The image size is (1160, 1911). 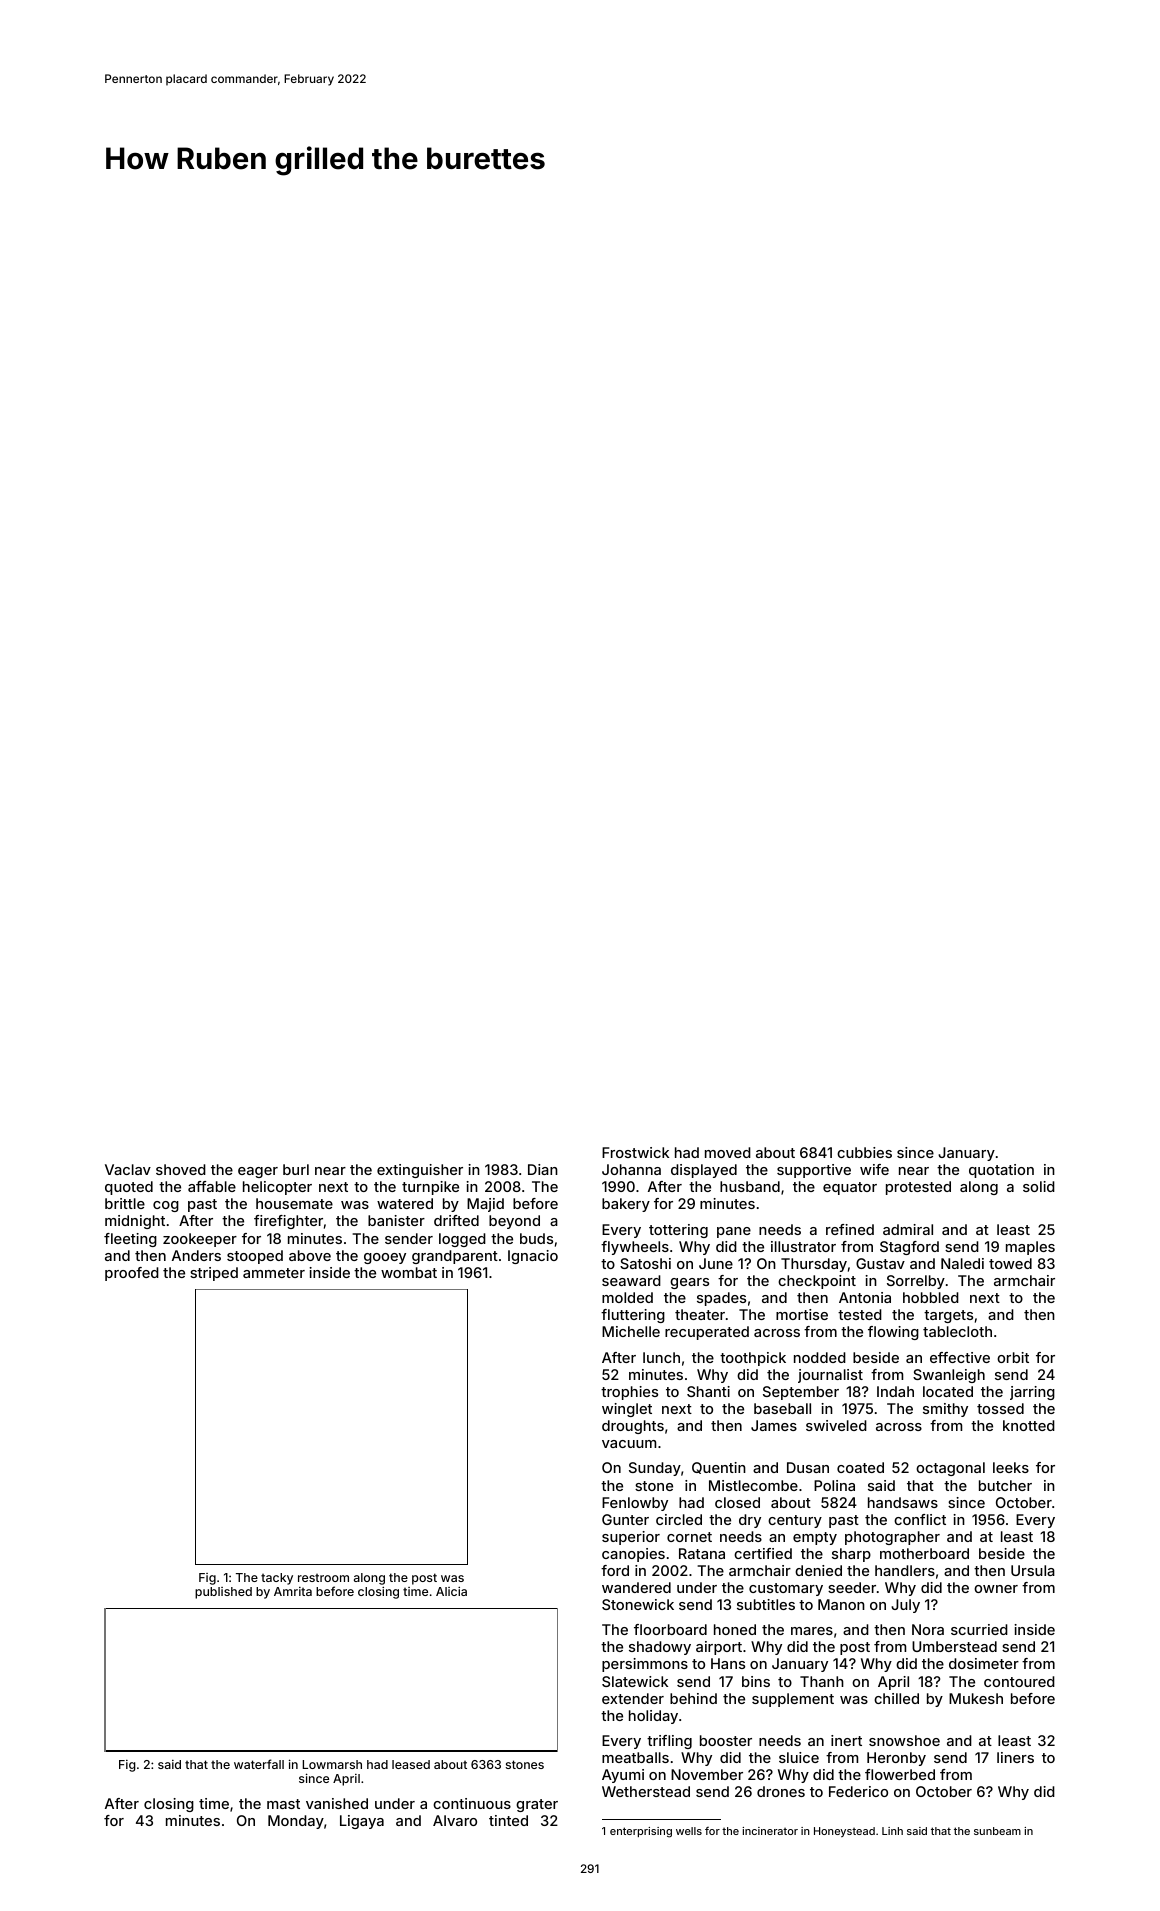 What do you see at coordinates (860, 1467) in the screenshot?
I see `coated` at bounding box center [860, 1467].
